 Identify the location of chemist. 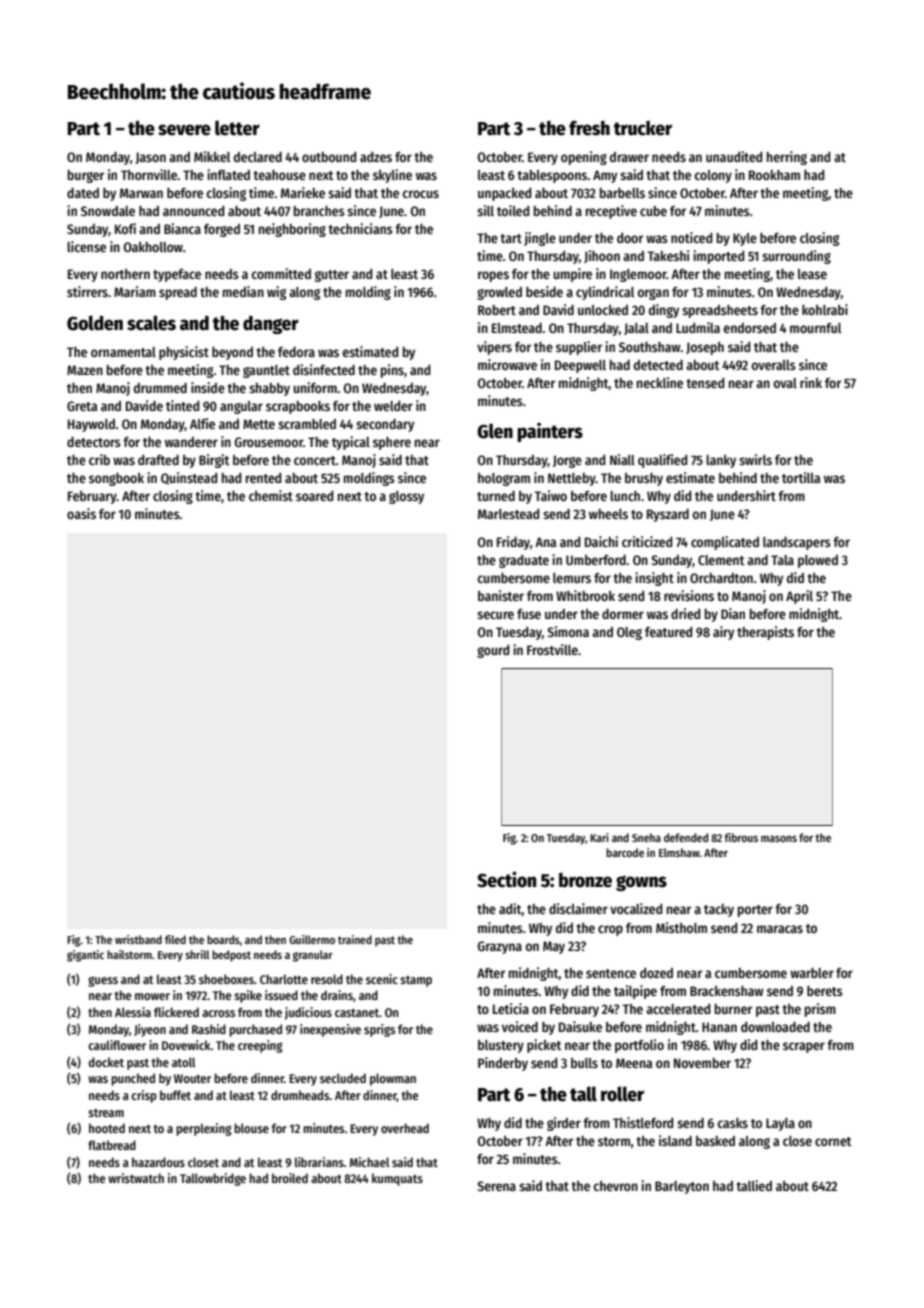
(271, 495).
